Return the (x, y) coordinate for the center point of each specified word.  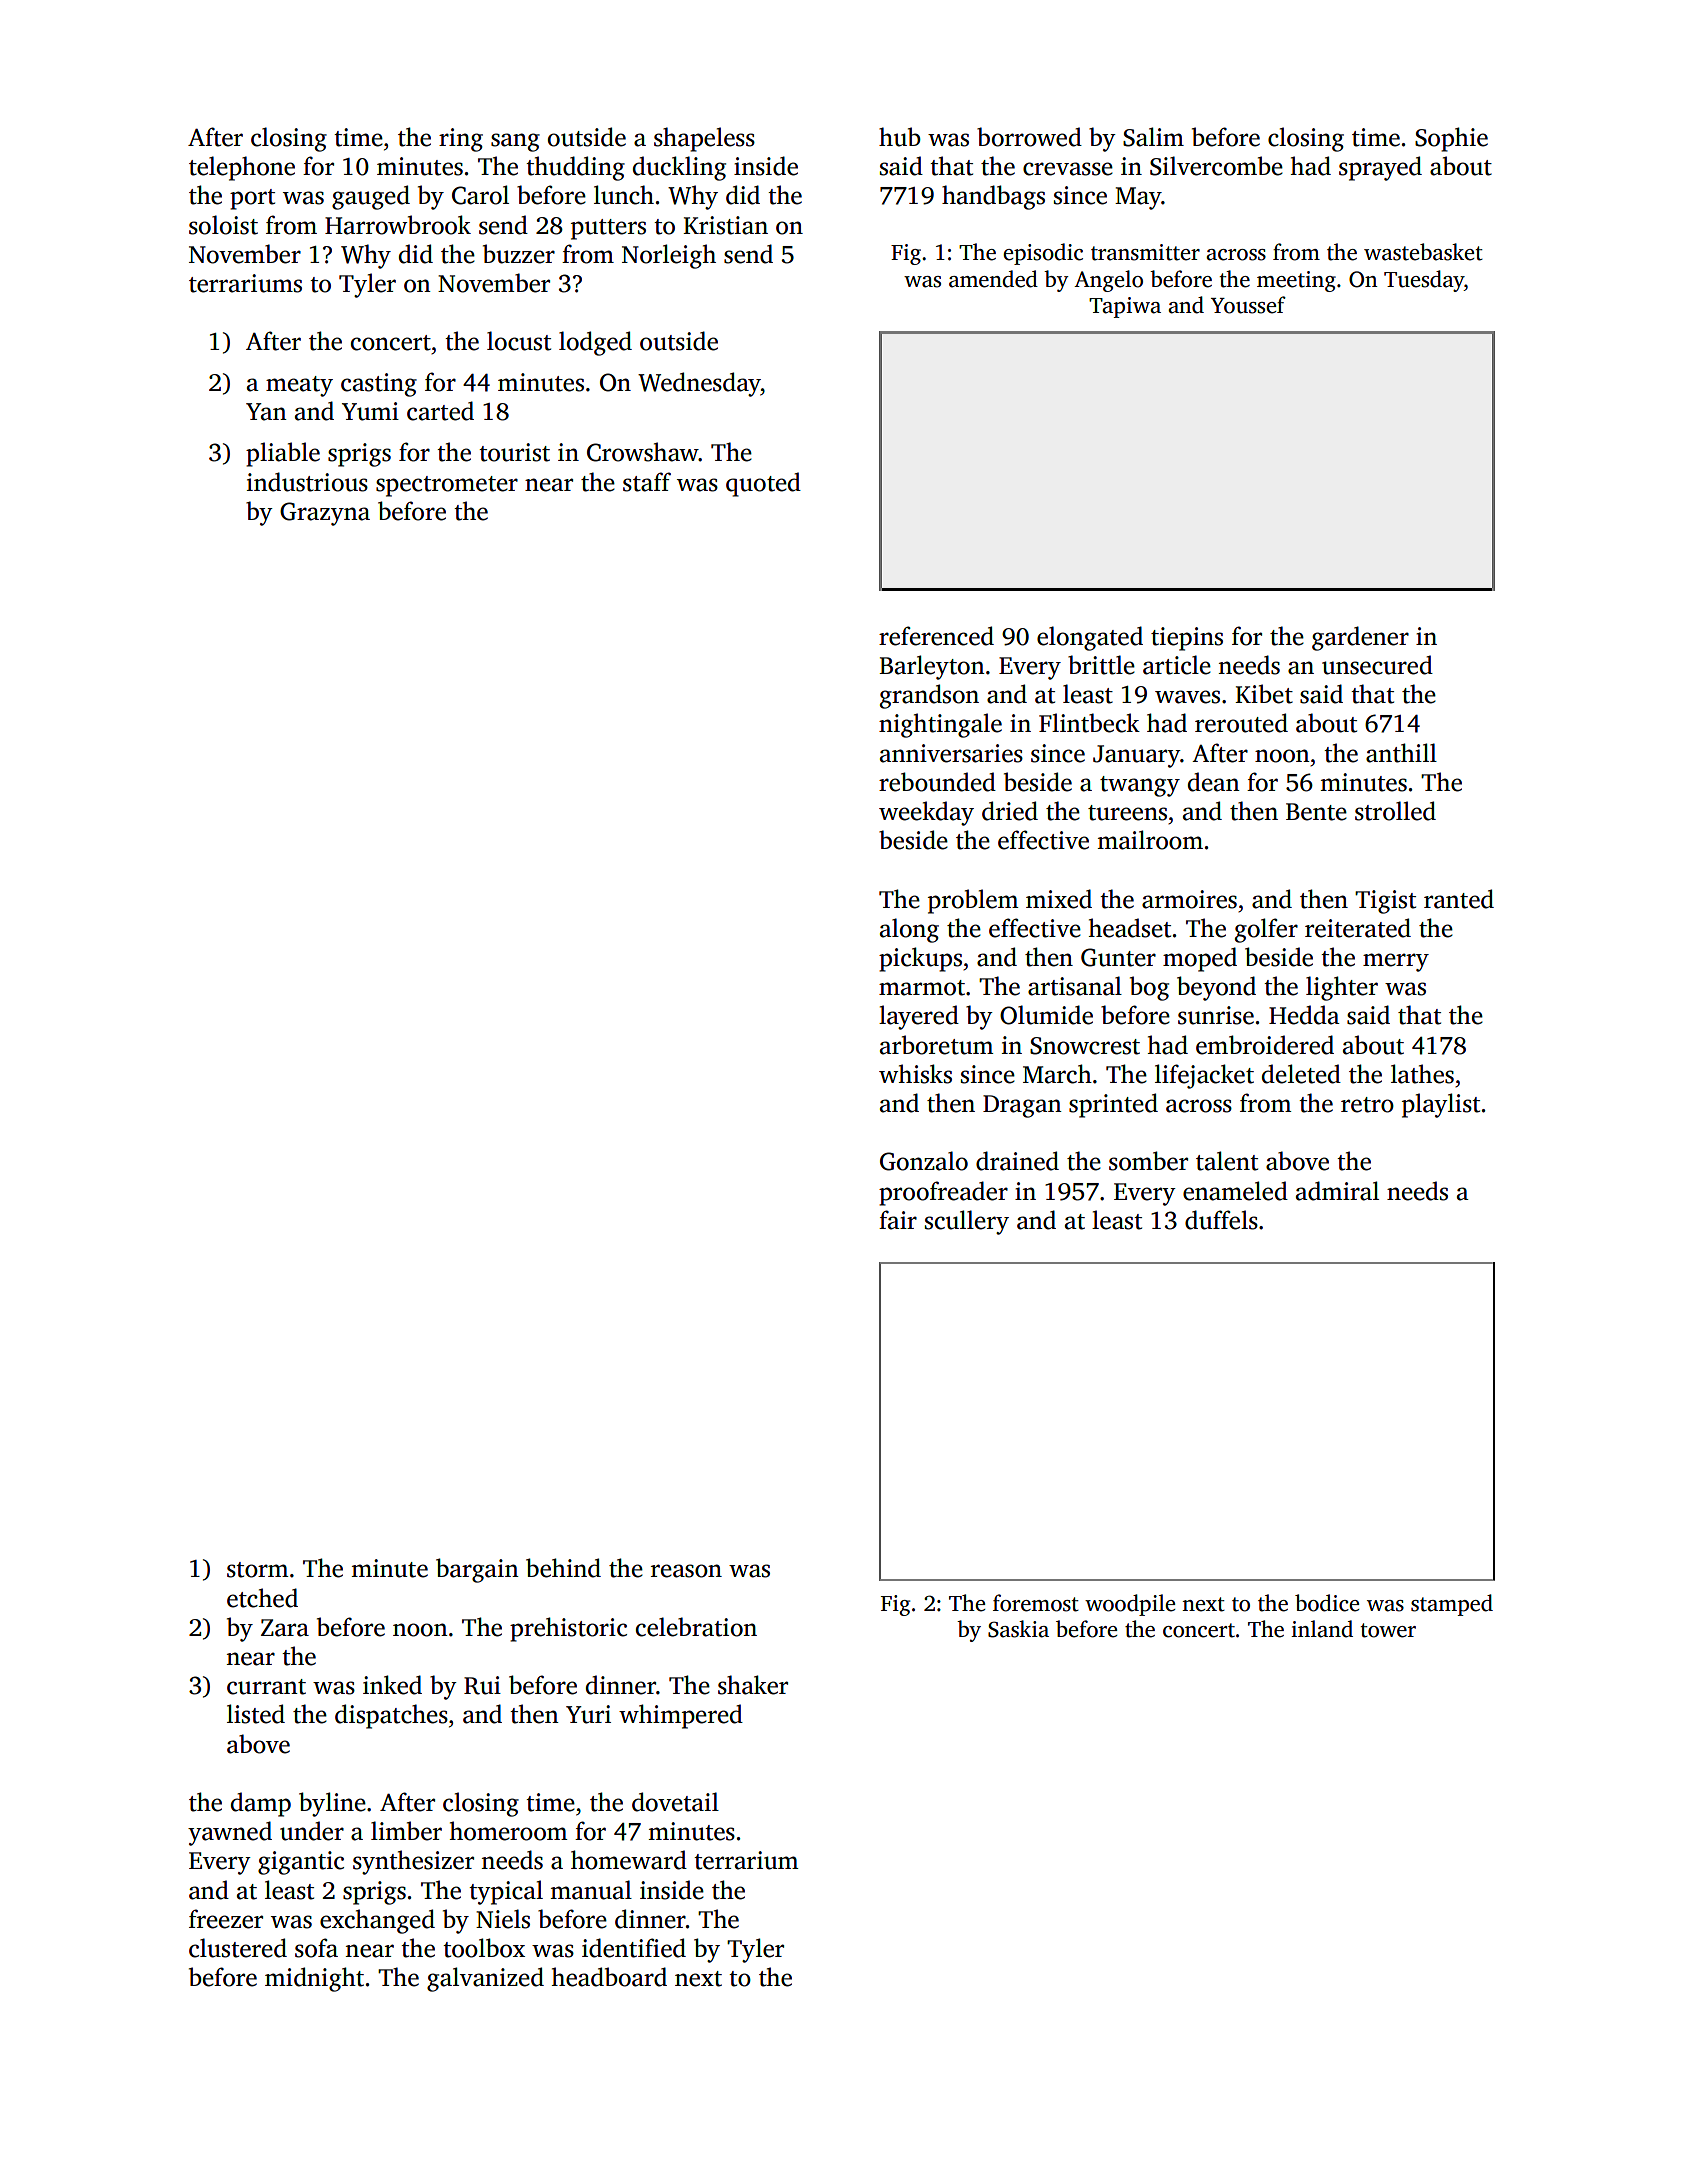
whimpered (681, 1716)
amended (993, 279)
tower (1388, 1630)
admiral (1337, 1191)
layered (919, 1017)
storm (258, 1570)
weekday (926, 813)
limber (406, 1831)
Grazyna (325, 514)
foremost (1036, 1603)
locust (519, 341)
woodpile (1130, 1605)
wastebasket (1423, 252)
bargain (477, 1570)
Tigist (1385, 902)
